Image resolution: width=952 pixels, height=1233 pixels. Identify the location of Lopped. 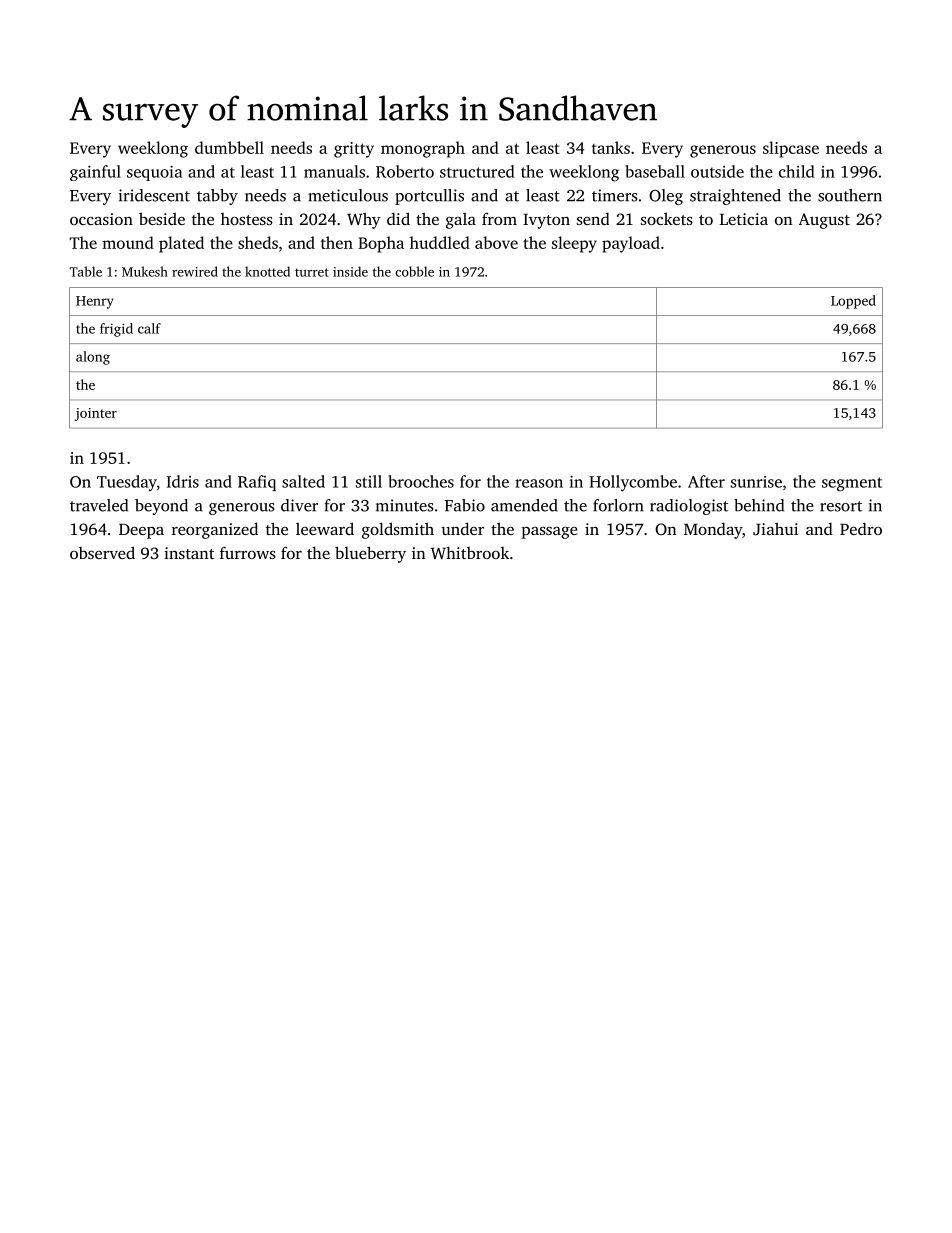
(853, 302).
